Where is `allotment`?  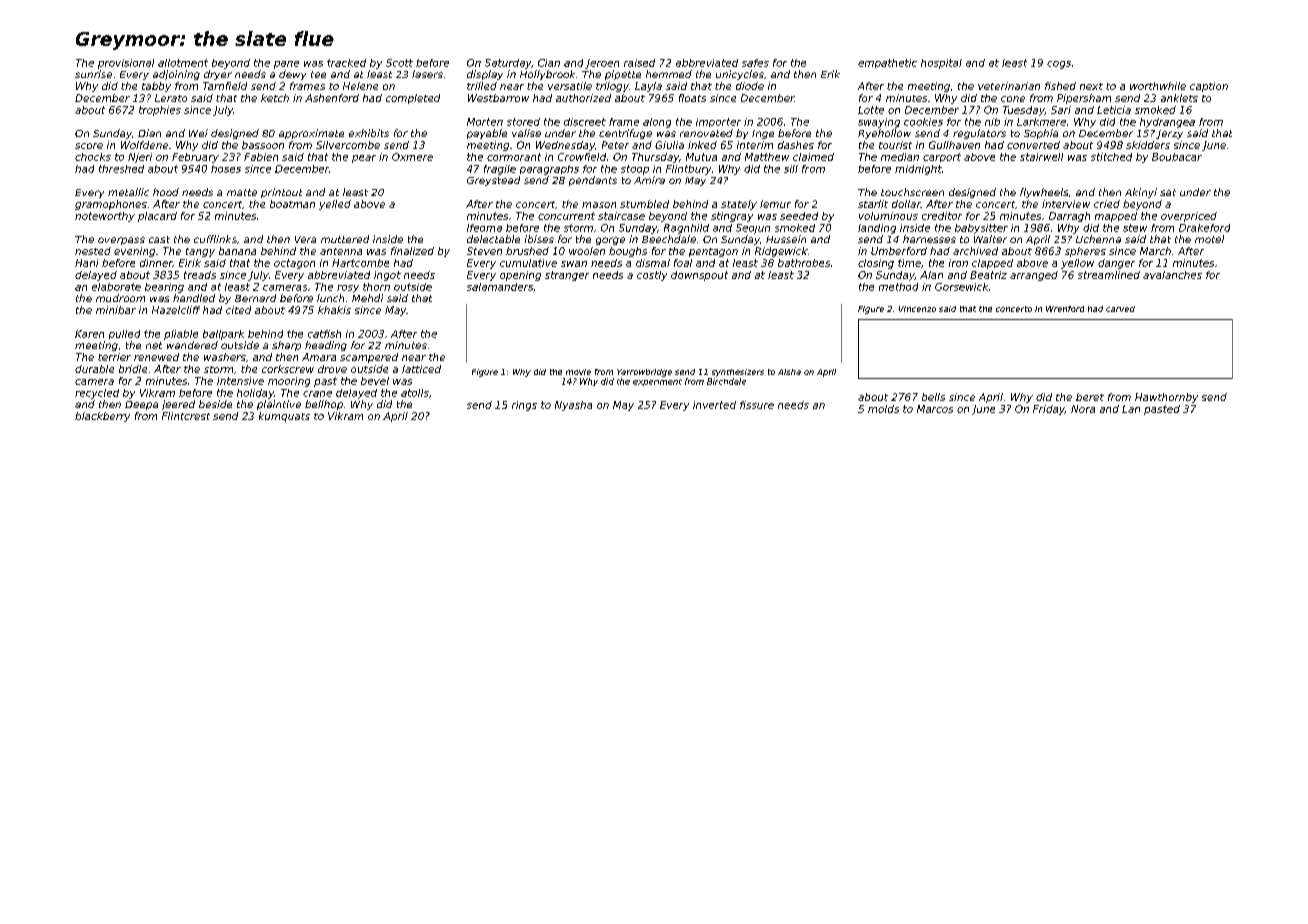 allotment is located at coordinates (183, 63).
